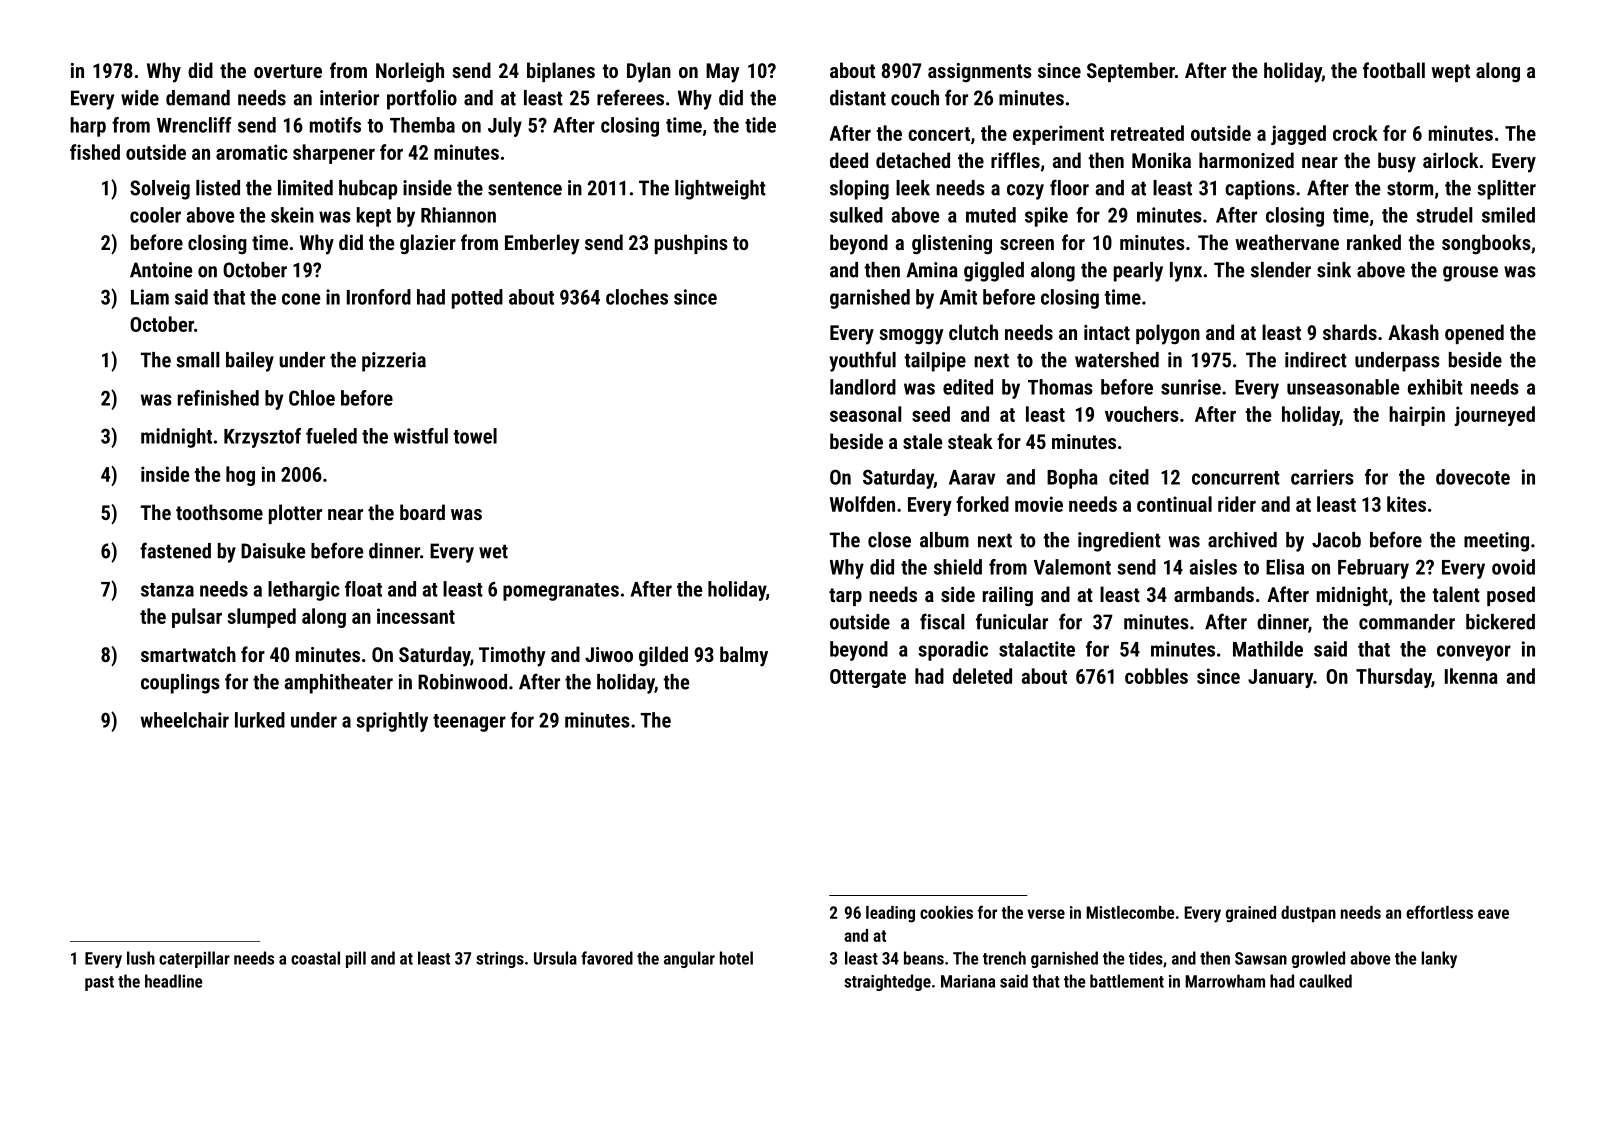 Image resolution: width=1606 pixels, height=1136 pixels. I want to click on kites, so click(1406, 504).
